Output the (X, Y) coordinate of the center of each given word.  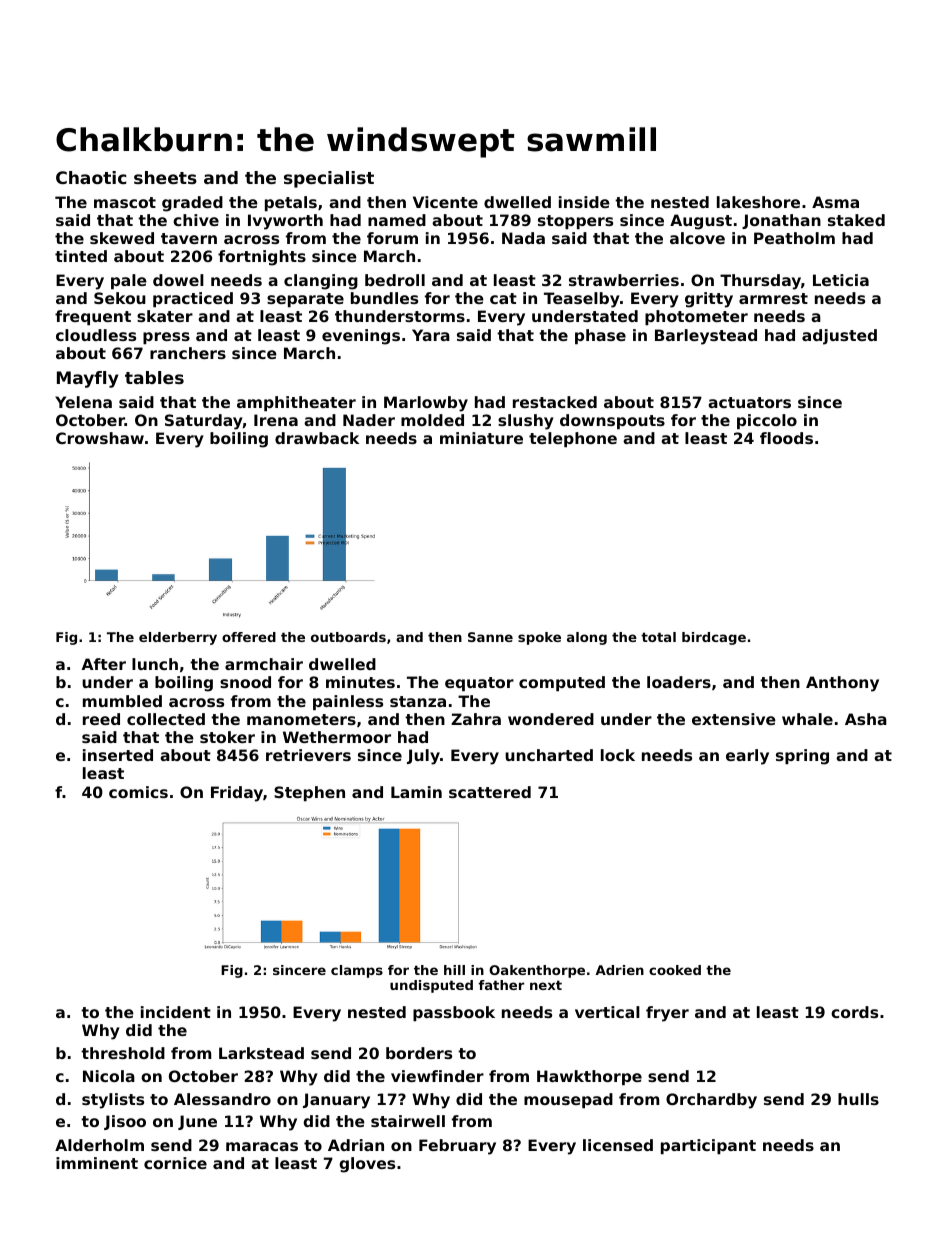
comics (138, 792)
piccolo (767, 421)
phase (600, 336)
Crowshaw (100, 438)
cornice (175, 1163)
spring (802, 757)
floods (786, 438)
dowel (178, 280)
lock (618, 755)
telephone (573, 439)
